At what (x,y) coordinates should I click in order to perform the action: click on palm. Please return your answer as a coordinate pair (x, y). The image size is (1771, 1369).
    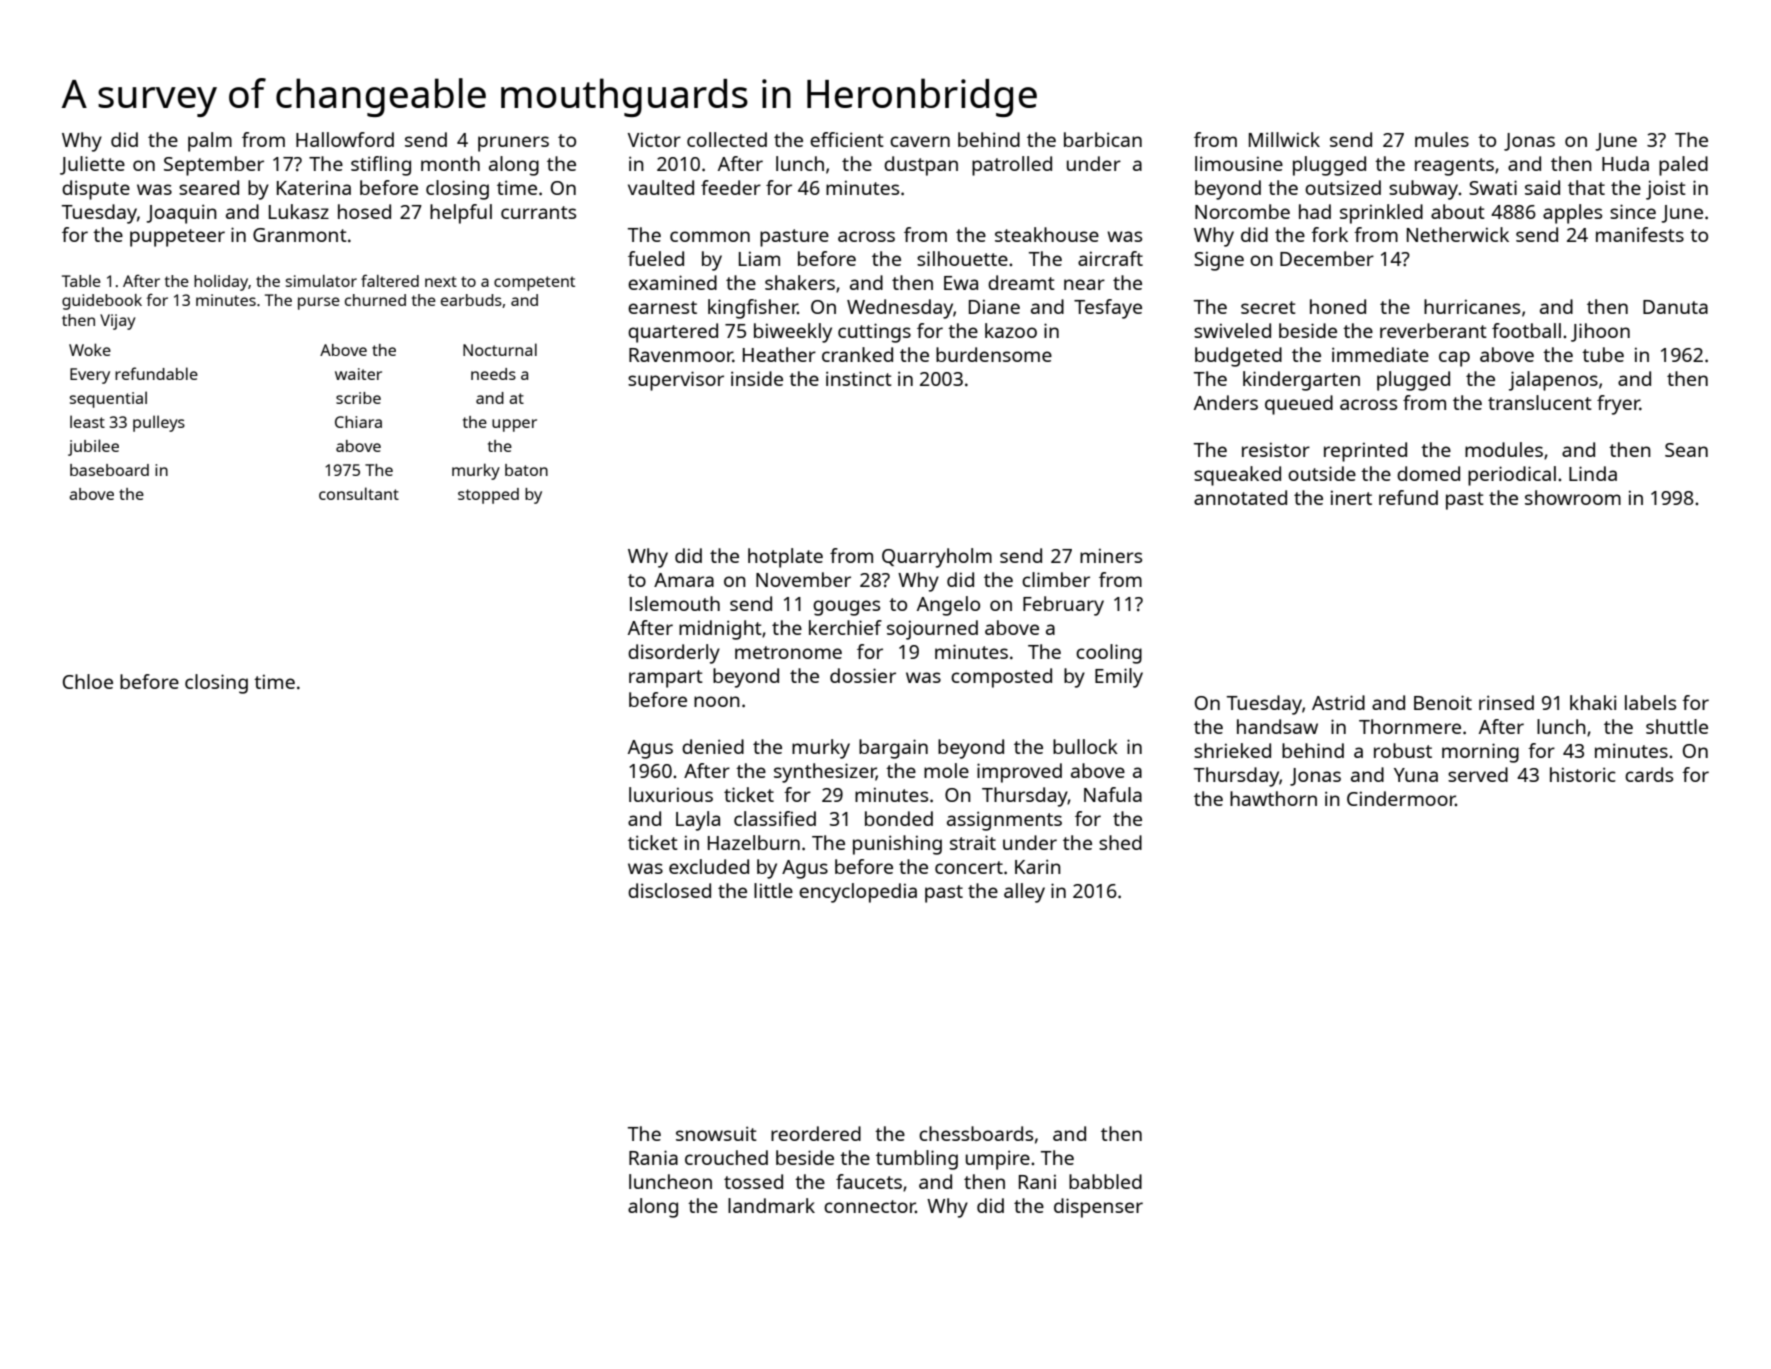
    Looking at the image, I should click on (210, 142).
